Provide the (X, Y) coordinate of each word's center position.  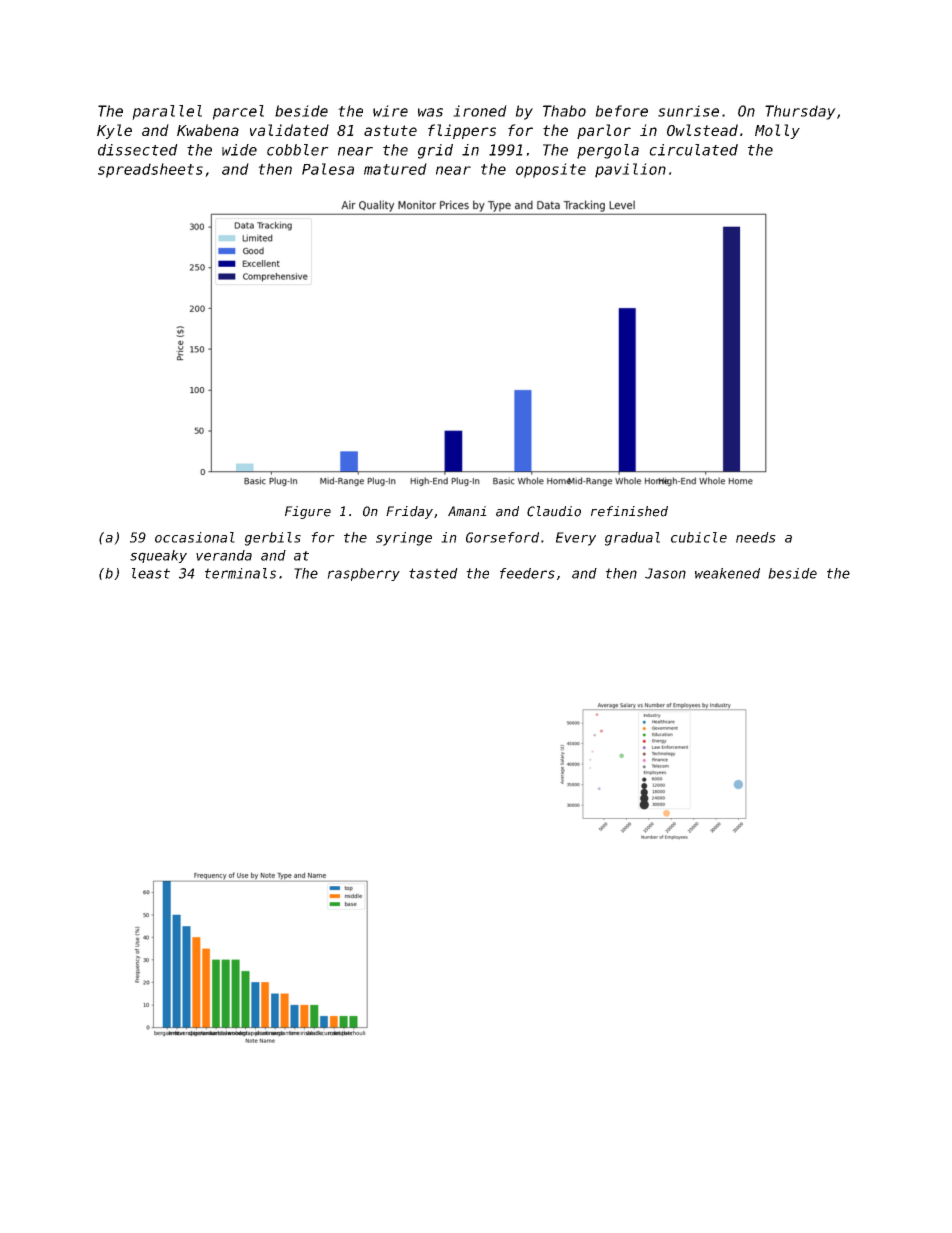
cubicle (699, 537)
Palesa (328, 169)
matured (395, 169)
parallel (167, 112)
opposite (551, 170)
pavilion (630, 170)
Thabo (564, 111)
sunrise (688, 111)
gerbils (273, 539)
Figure (308, 512)
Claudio (554, 511)
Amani (467, 511)
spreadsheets (150, 170)
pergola (608, 151)
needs (756, 537)
